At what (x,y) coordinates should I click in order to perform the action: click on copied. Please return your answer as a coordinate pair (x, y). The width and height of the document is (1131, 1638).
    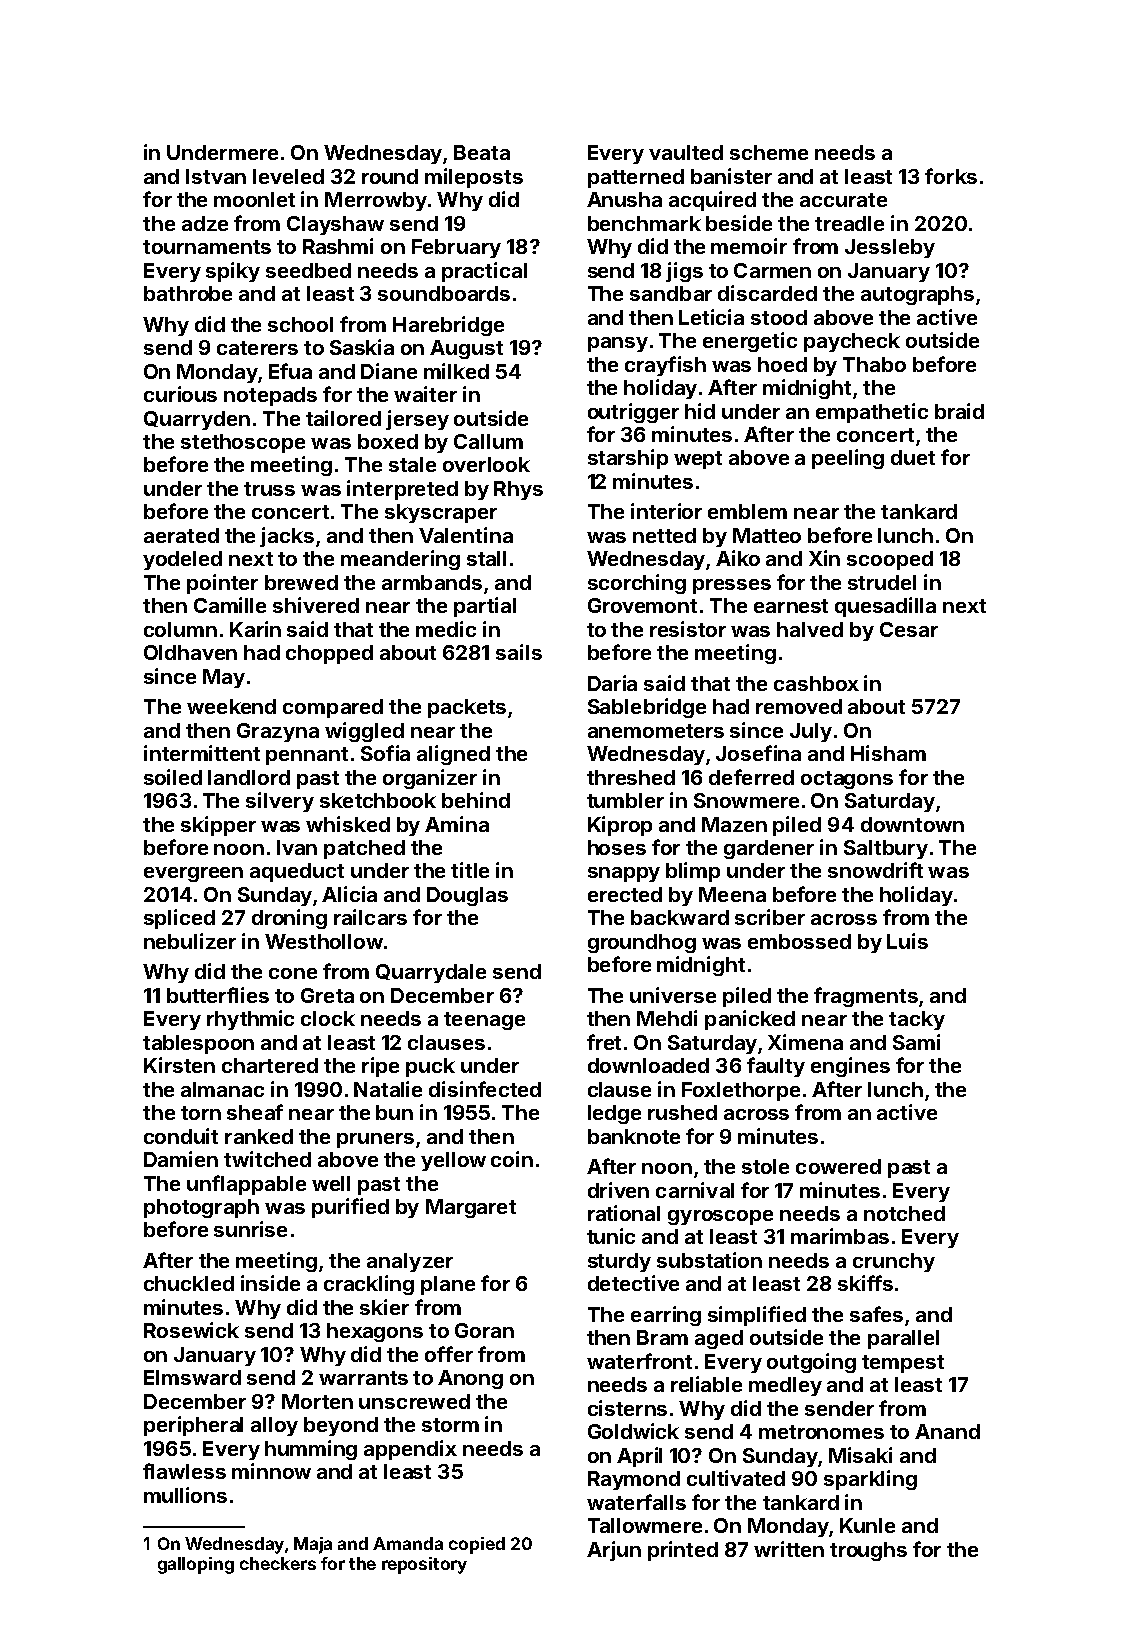
    Looking at the image, I should click on (477, 1545).
